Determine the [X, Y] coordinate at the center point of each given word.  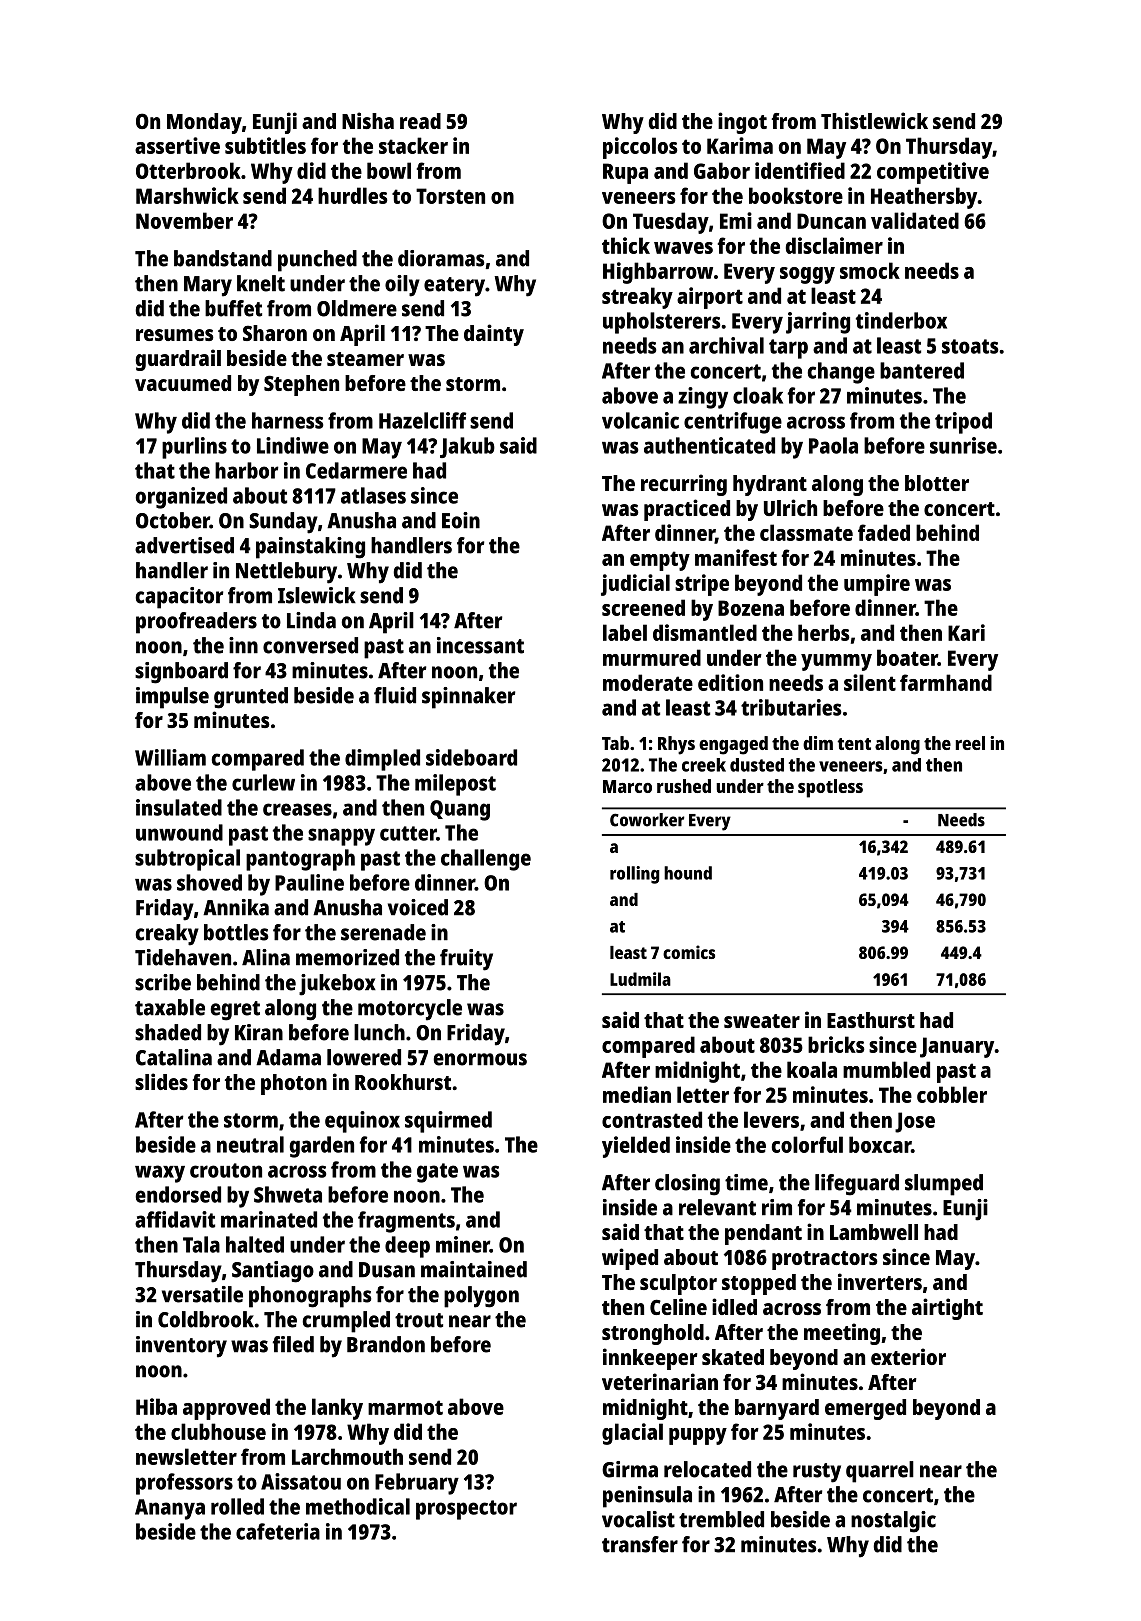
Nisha [368, 120]
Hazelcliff [422, 420]
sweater [762, 1021]
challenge [486, 860]
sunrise [963, 445]
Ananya [170, 1509]
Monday [204, 123]
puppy [698, 1436]
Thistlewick [874, 120]
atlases [373, 495]
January [957, 1047]
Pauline [309, 882]
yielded [636, 1147]
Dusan [387, 1270]
